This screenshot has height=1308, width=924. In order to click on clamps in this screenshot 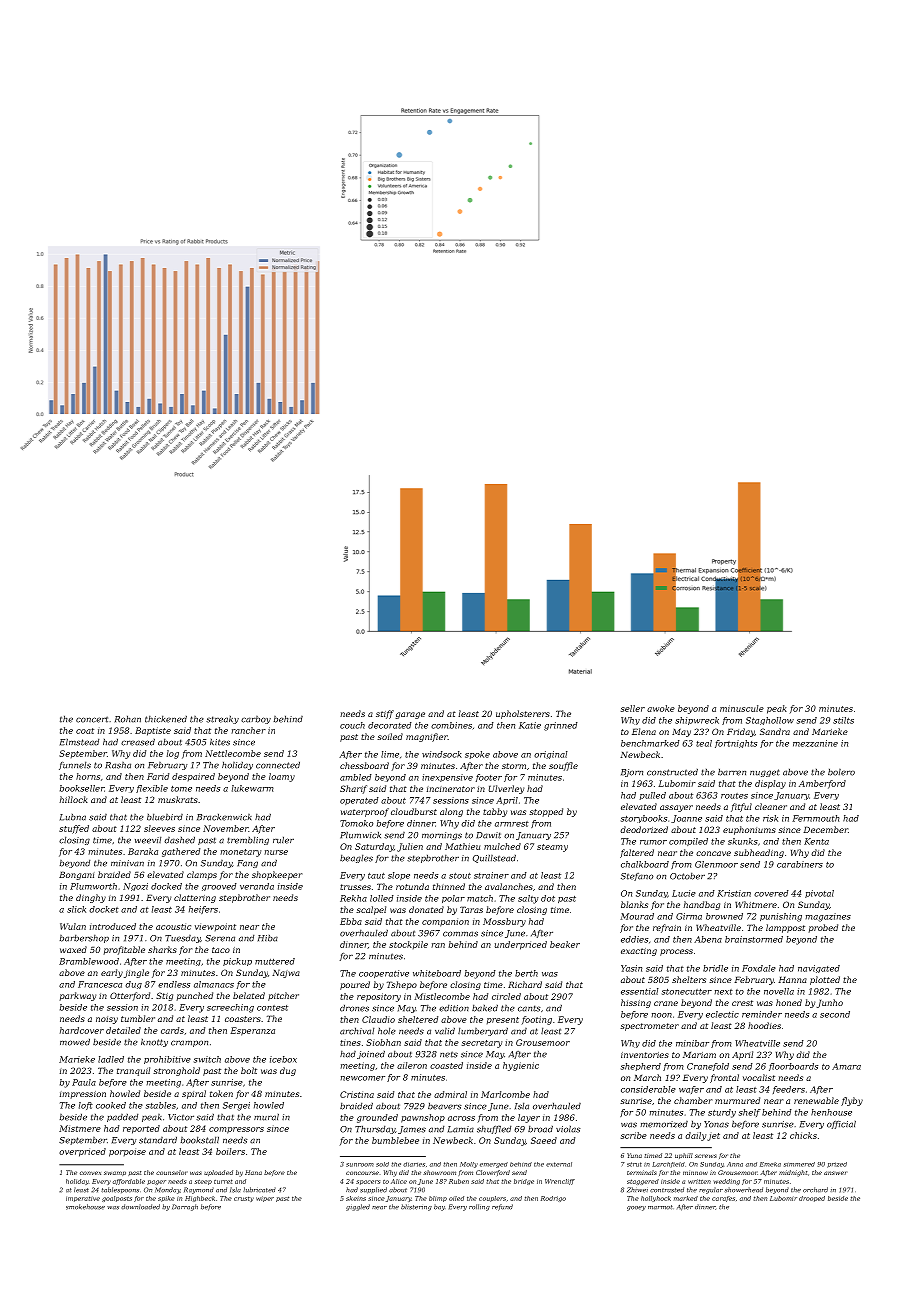, I will do `click(202, 875)`.
